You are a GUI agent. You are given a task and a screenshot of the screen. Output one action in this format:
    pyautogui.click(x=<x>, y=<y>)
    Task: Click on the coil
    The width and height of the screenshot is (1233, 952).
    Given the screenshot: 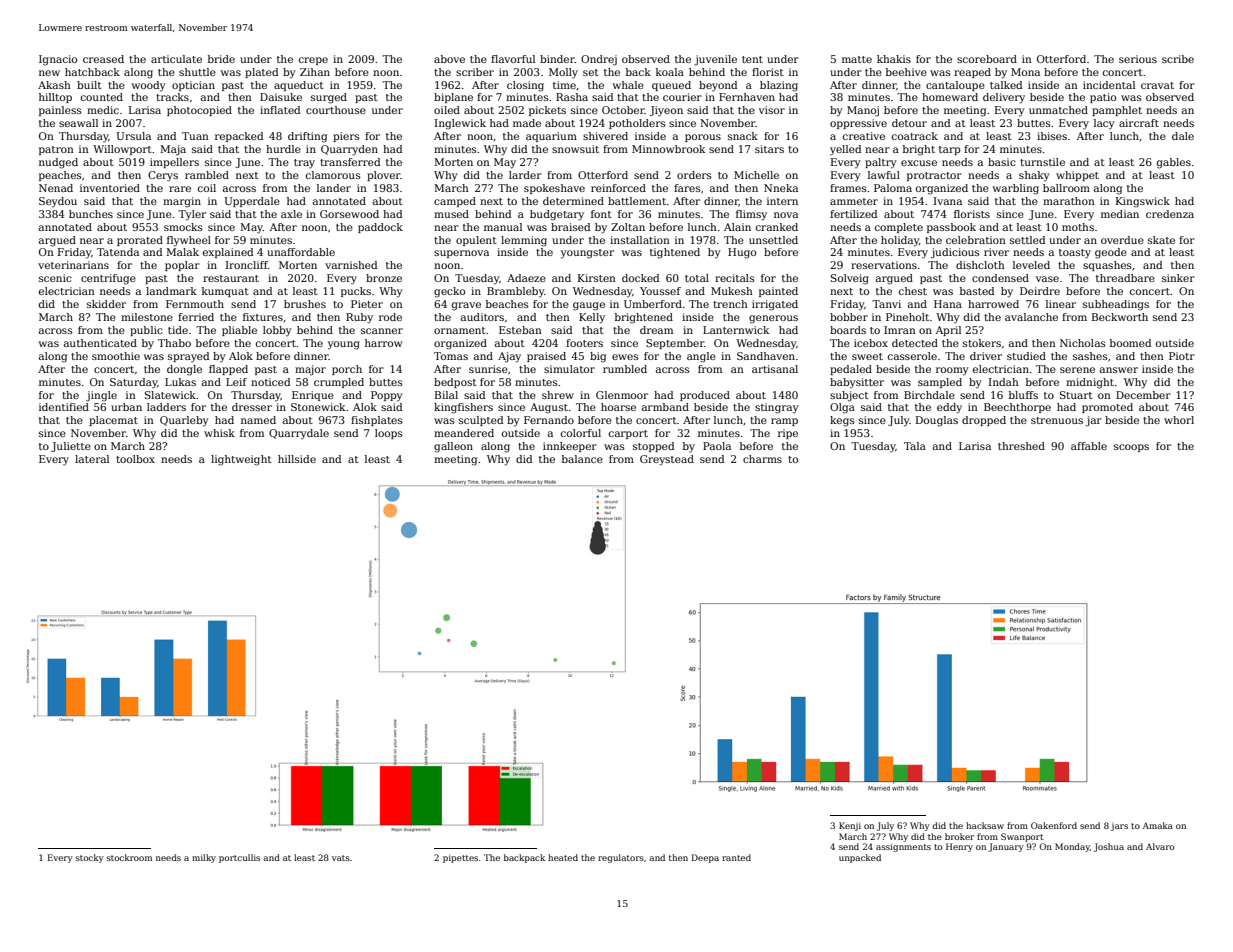 What is the action you would take?
    pyautogui.click(x=207, y=188)
